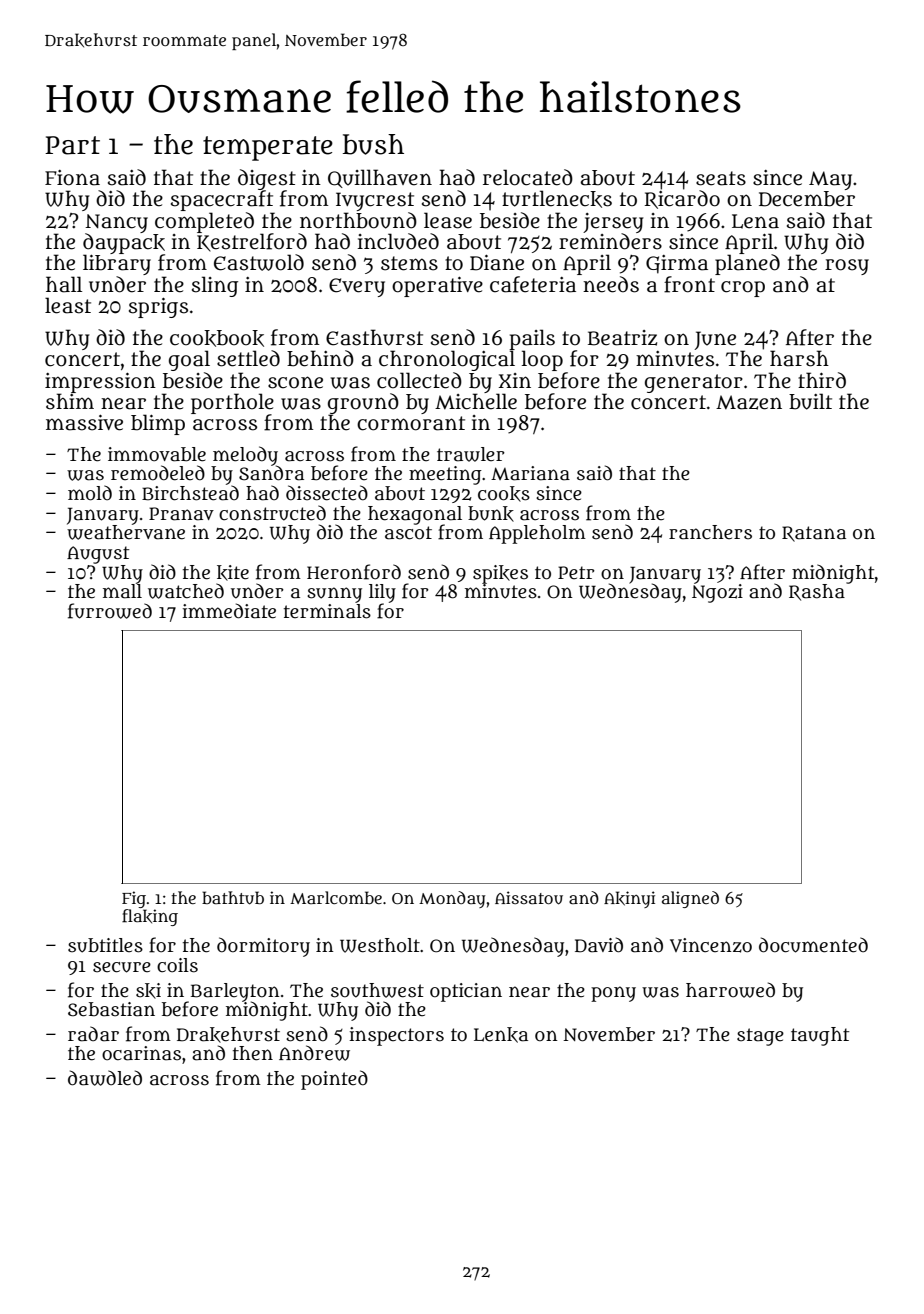  What do you see at coordinates (336, 897) in the screenshot?
I see `Marlcombe` at bounding box center [336, 897].
